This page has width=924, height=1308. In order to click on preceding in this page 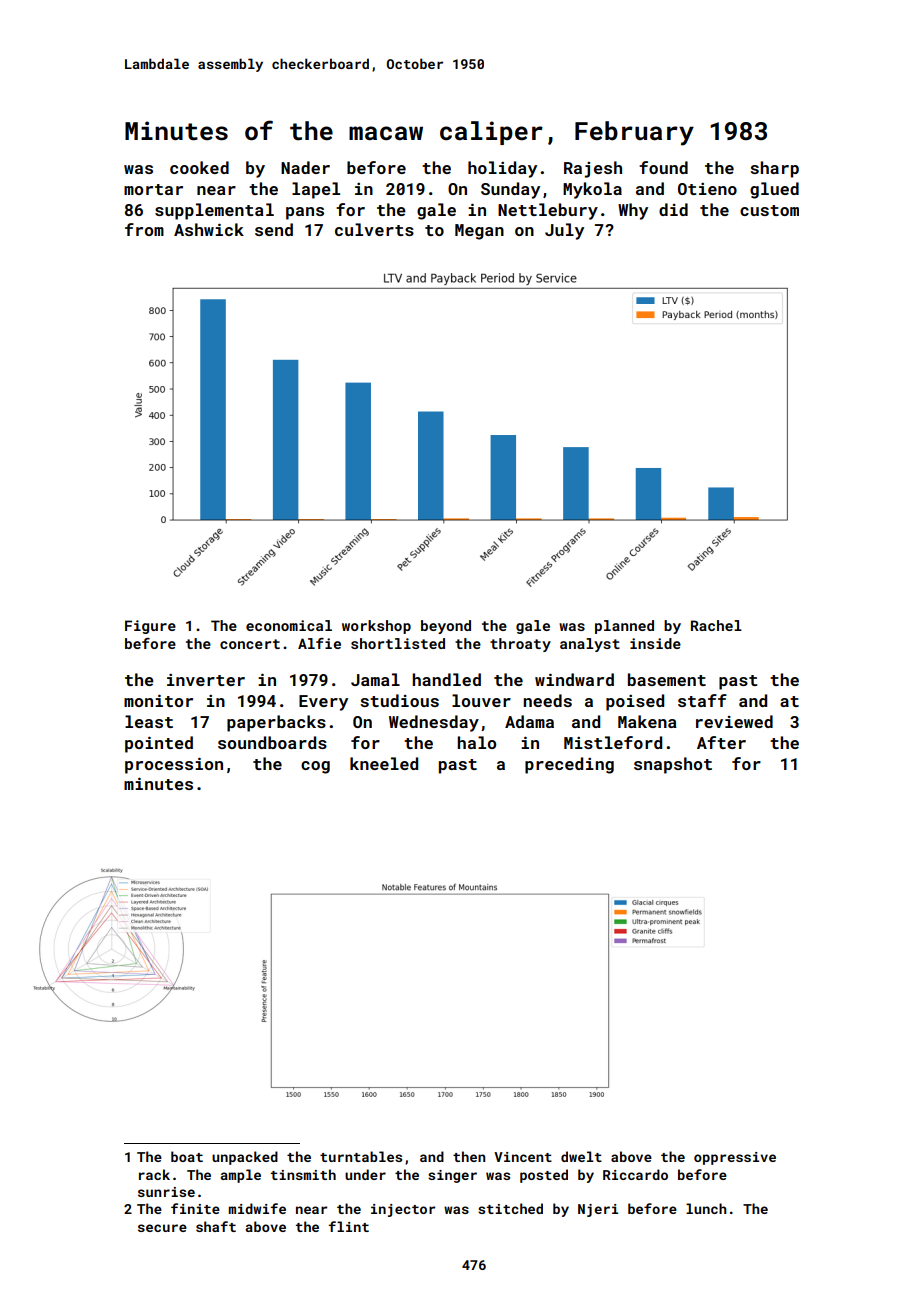, I will do `click(569, 765)`.
